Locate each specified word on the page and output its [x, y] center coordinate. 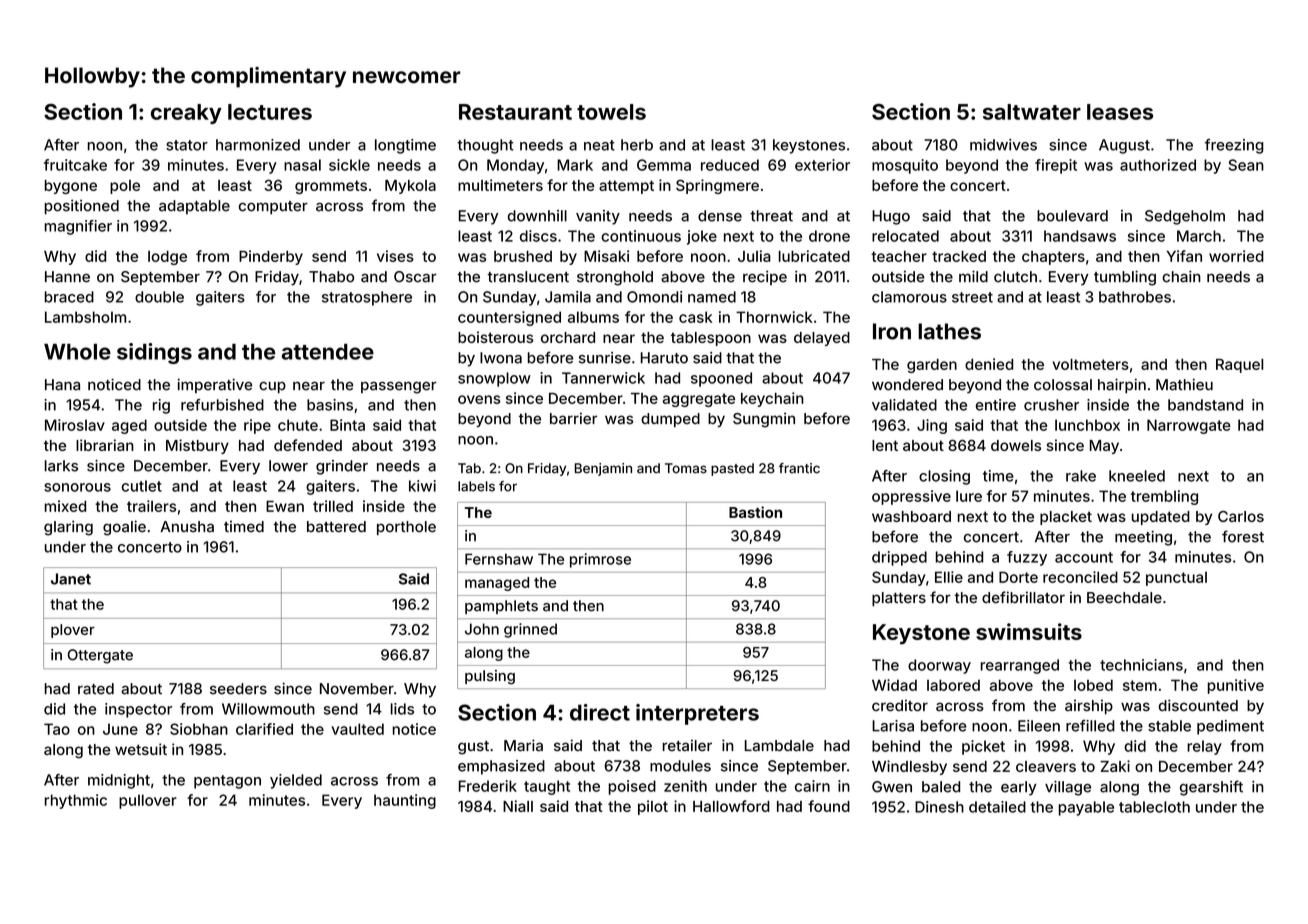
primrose [600, 560]
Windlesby [909, 767]
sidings [154, 353]
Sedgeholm [1185, 217]
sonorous [77, 487]
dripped [899, 558]
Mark [575, 165]
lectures [270, 112]
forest [1243, 536]
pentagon [227, 782]
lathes [949, 331]
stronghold [615, 278]
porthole [406, 528]
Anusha [187, 527]
